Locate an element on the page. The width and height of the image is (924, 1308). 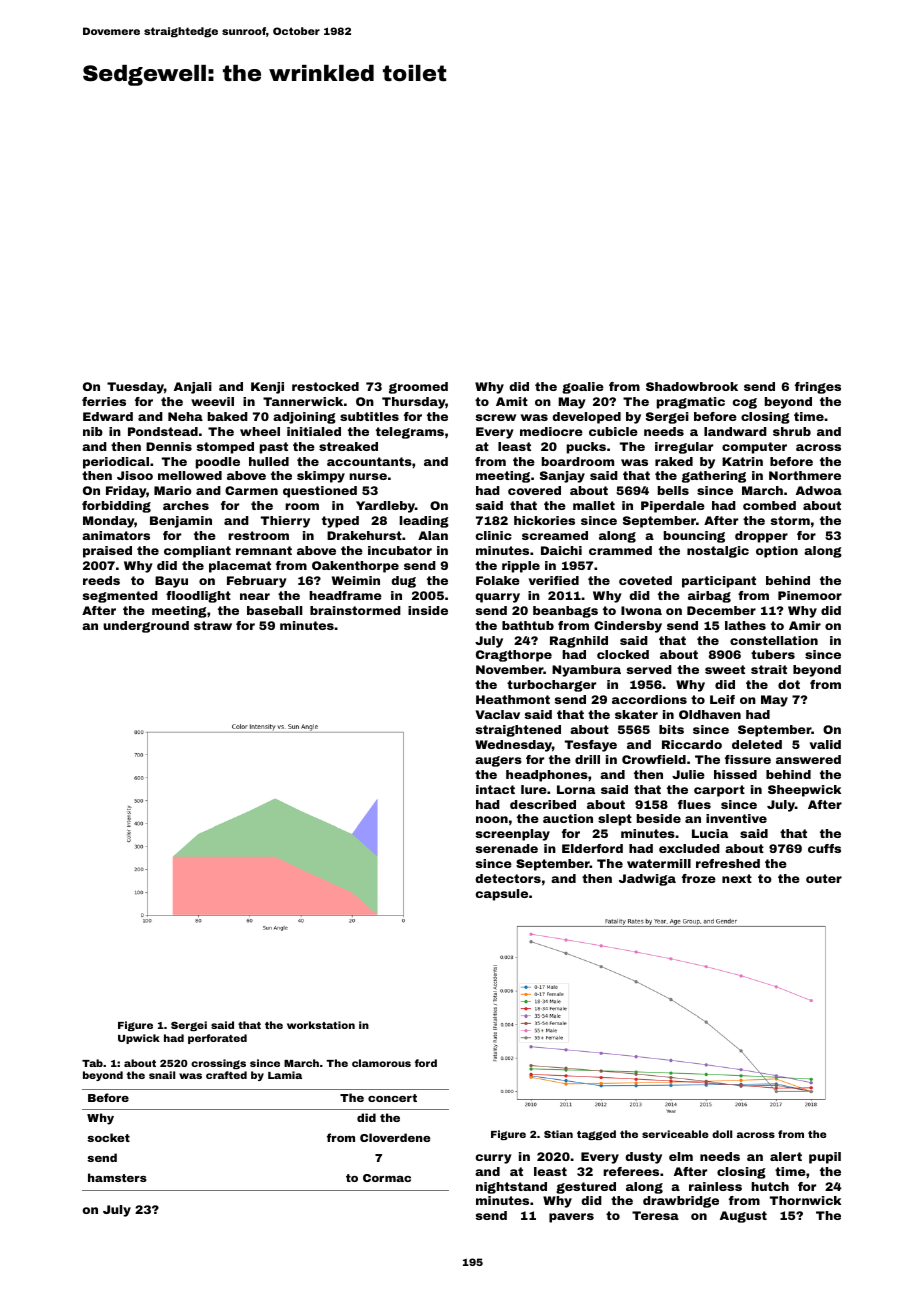
Jadwiga is located at coordinates (647, 880).
